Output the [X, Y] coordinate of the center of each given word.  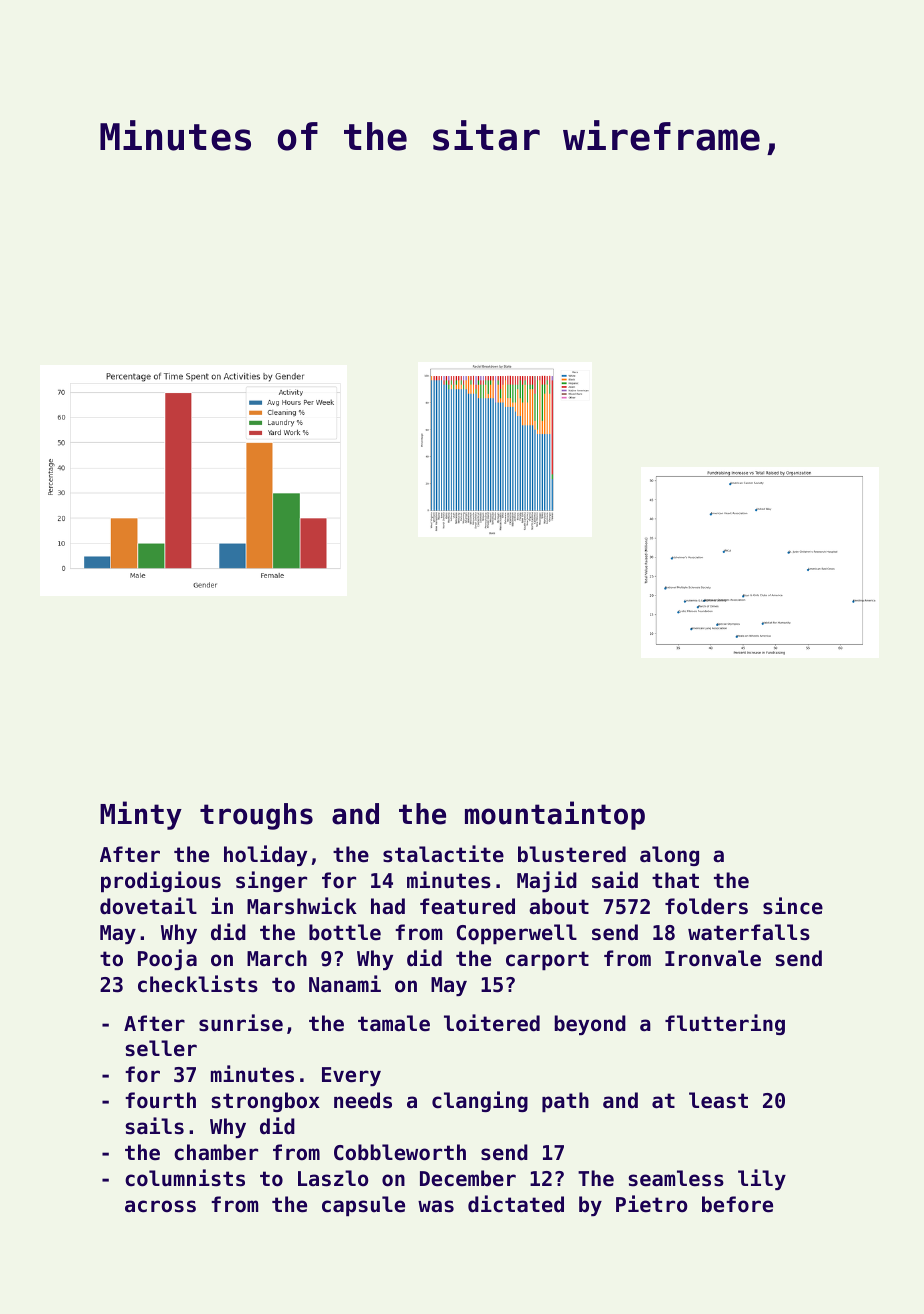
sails [155, 1126]
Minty [141, 815]
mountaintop [555, 815]
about [559, 906]
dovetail [148, 906]
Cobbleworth [400, 1152]
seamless [676, 1178]
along [669, 856]
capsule [363, 1206]
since [793, 906]
